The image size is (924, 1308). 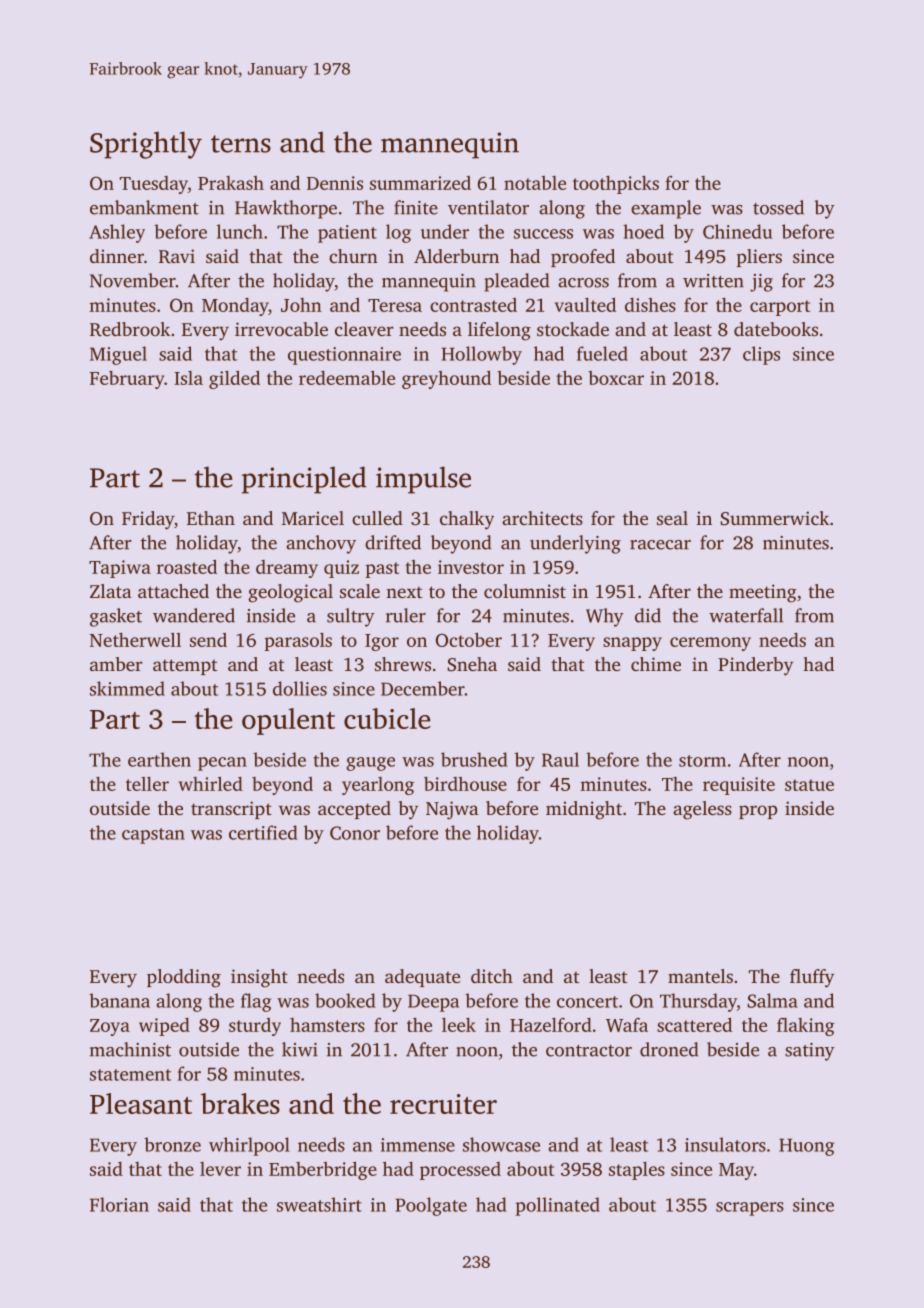 What do you see at coordinates (616, 378) in the document?
I see `boxcar` at bounding box center [616, 378].
